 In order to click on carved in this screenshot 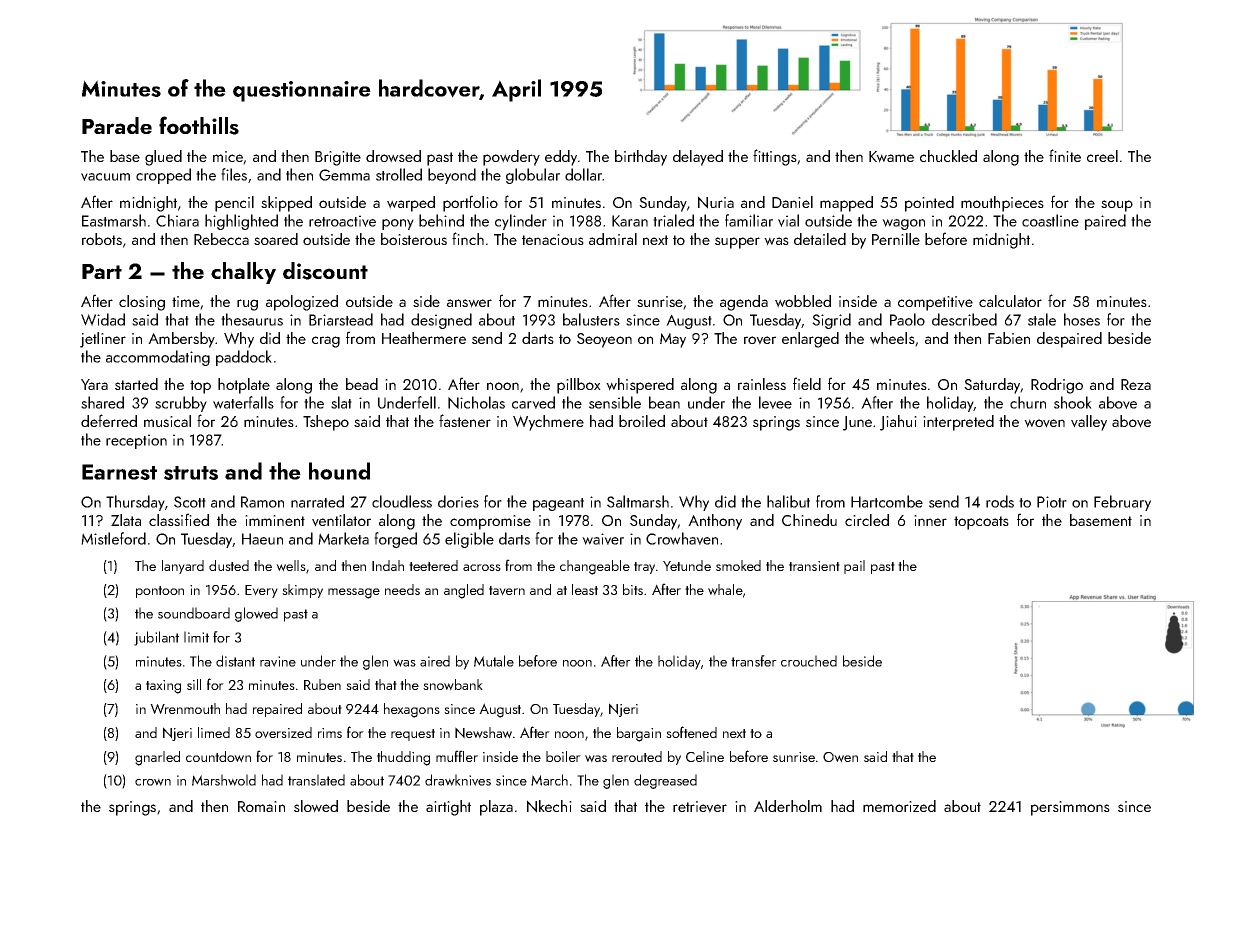, I will do `click(533, 402)`.
